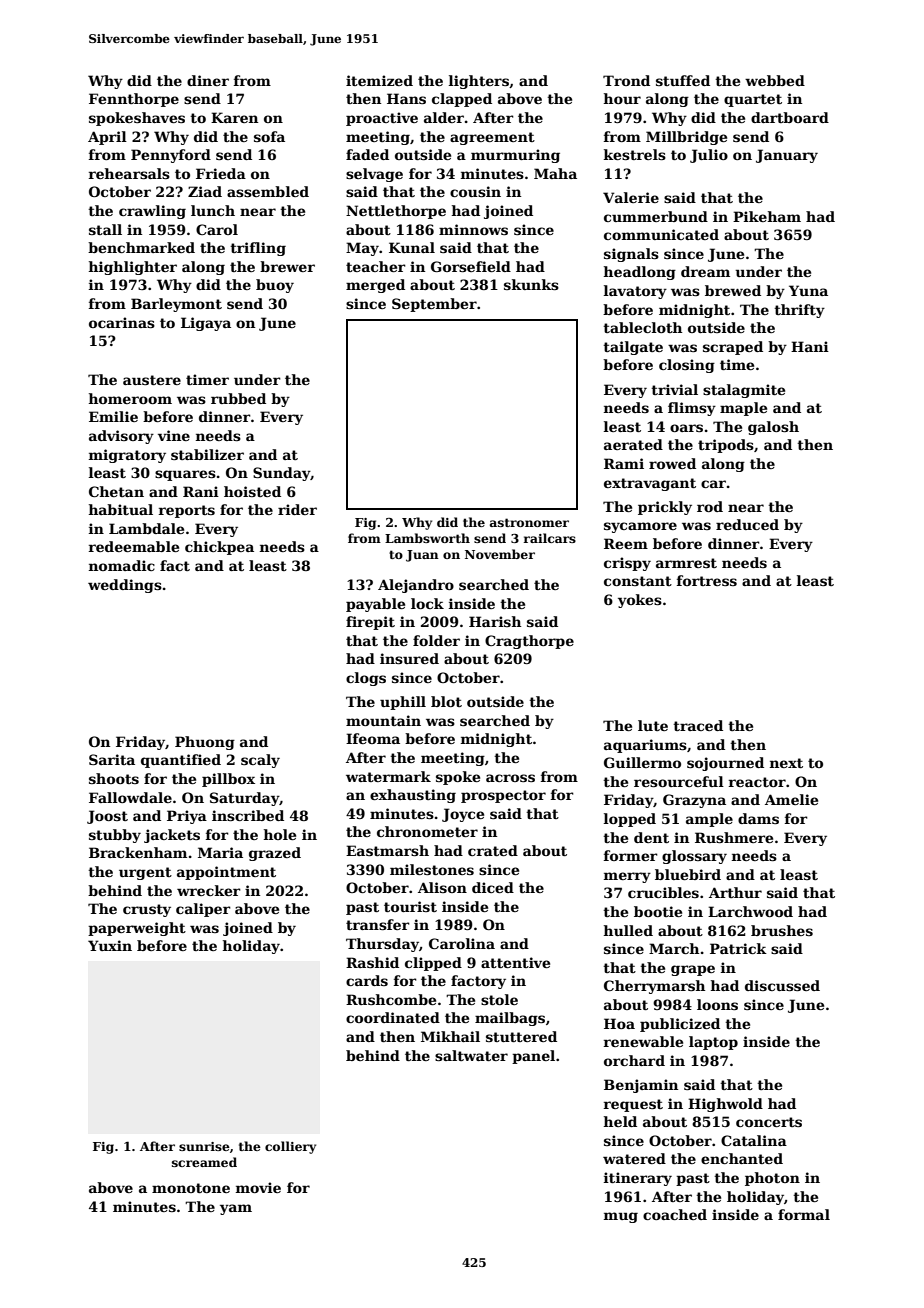  I want to click on Yuxin, so click(110, 945).
